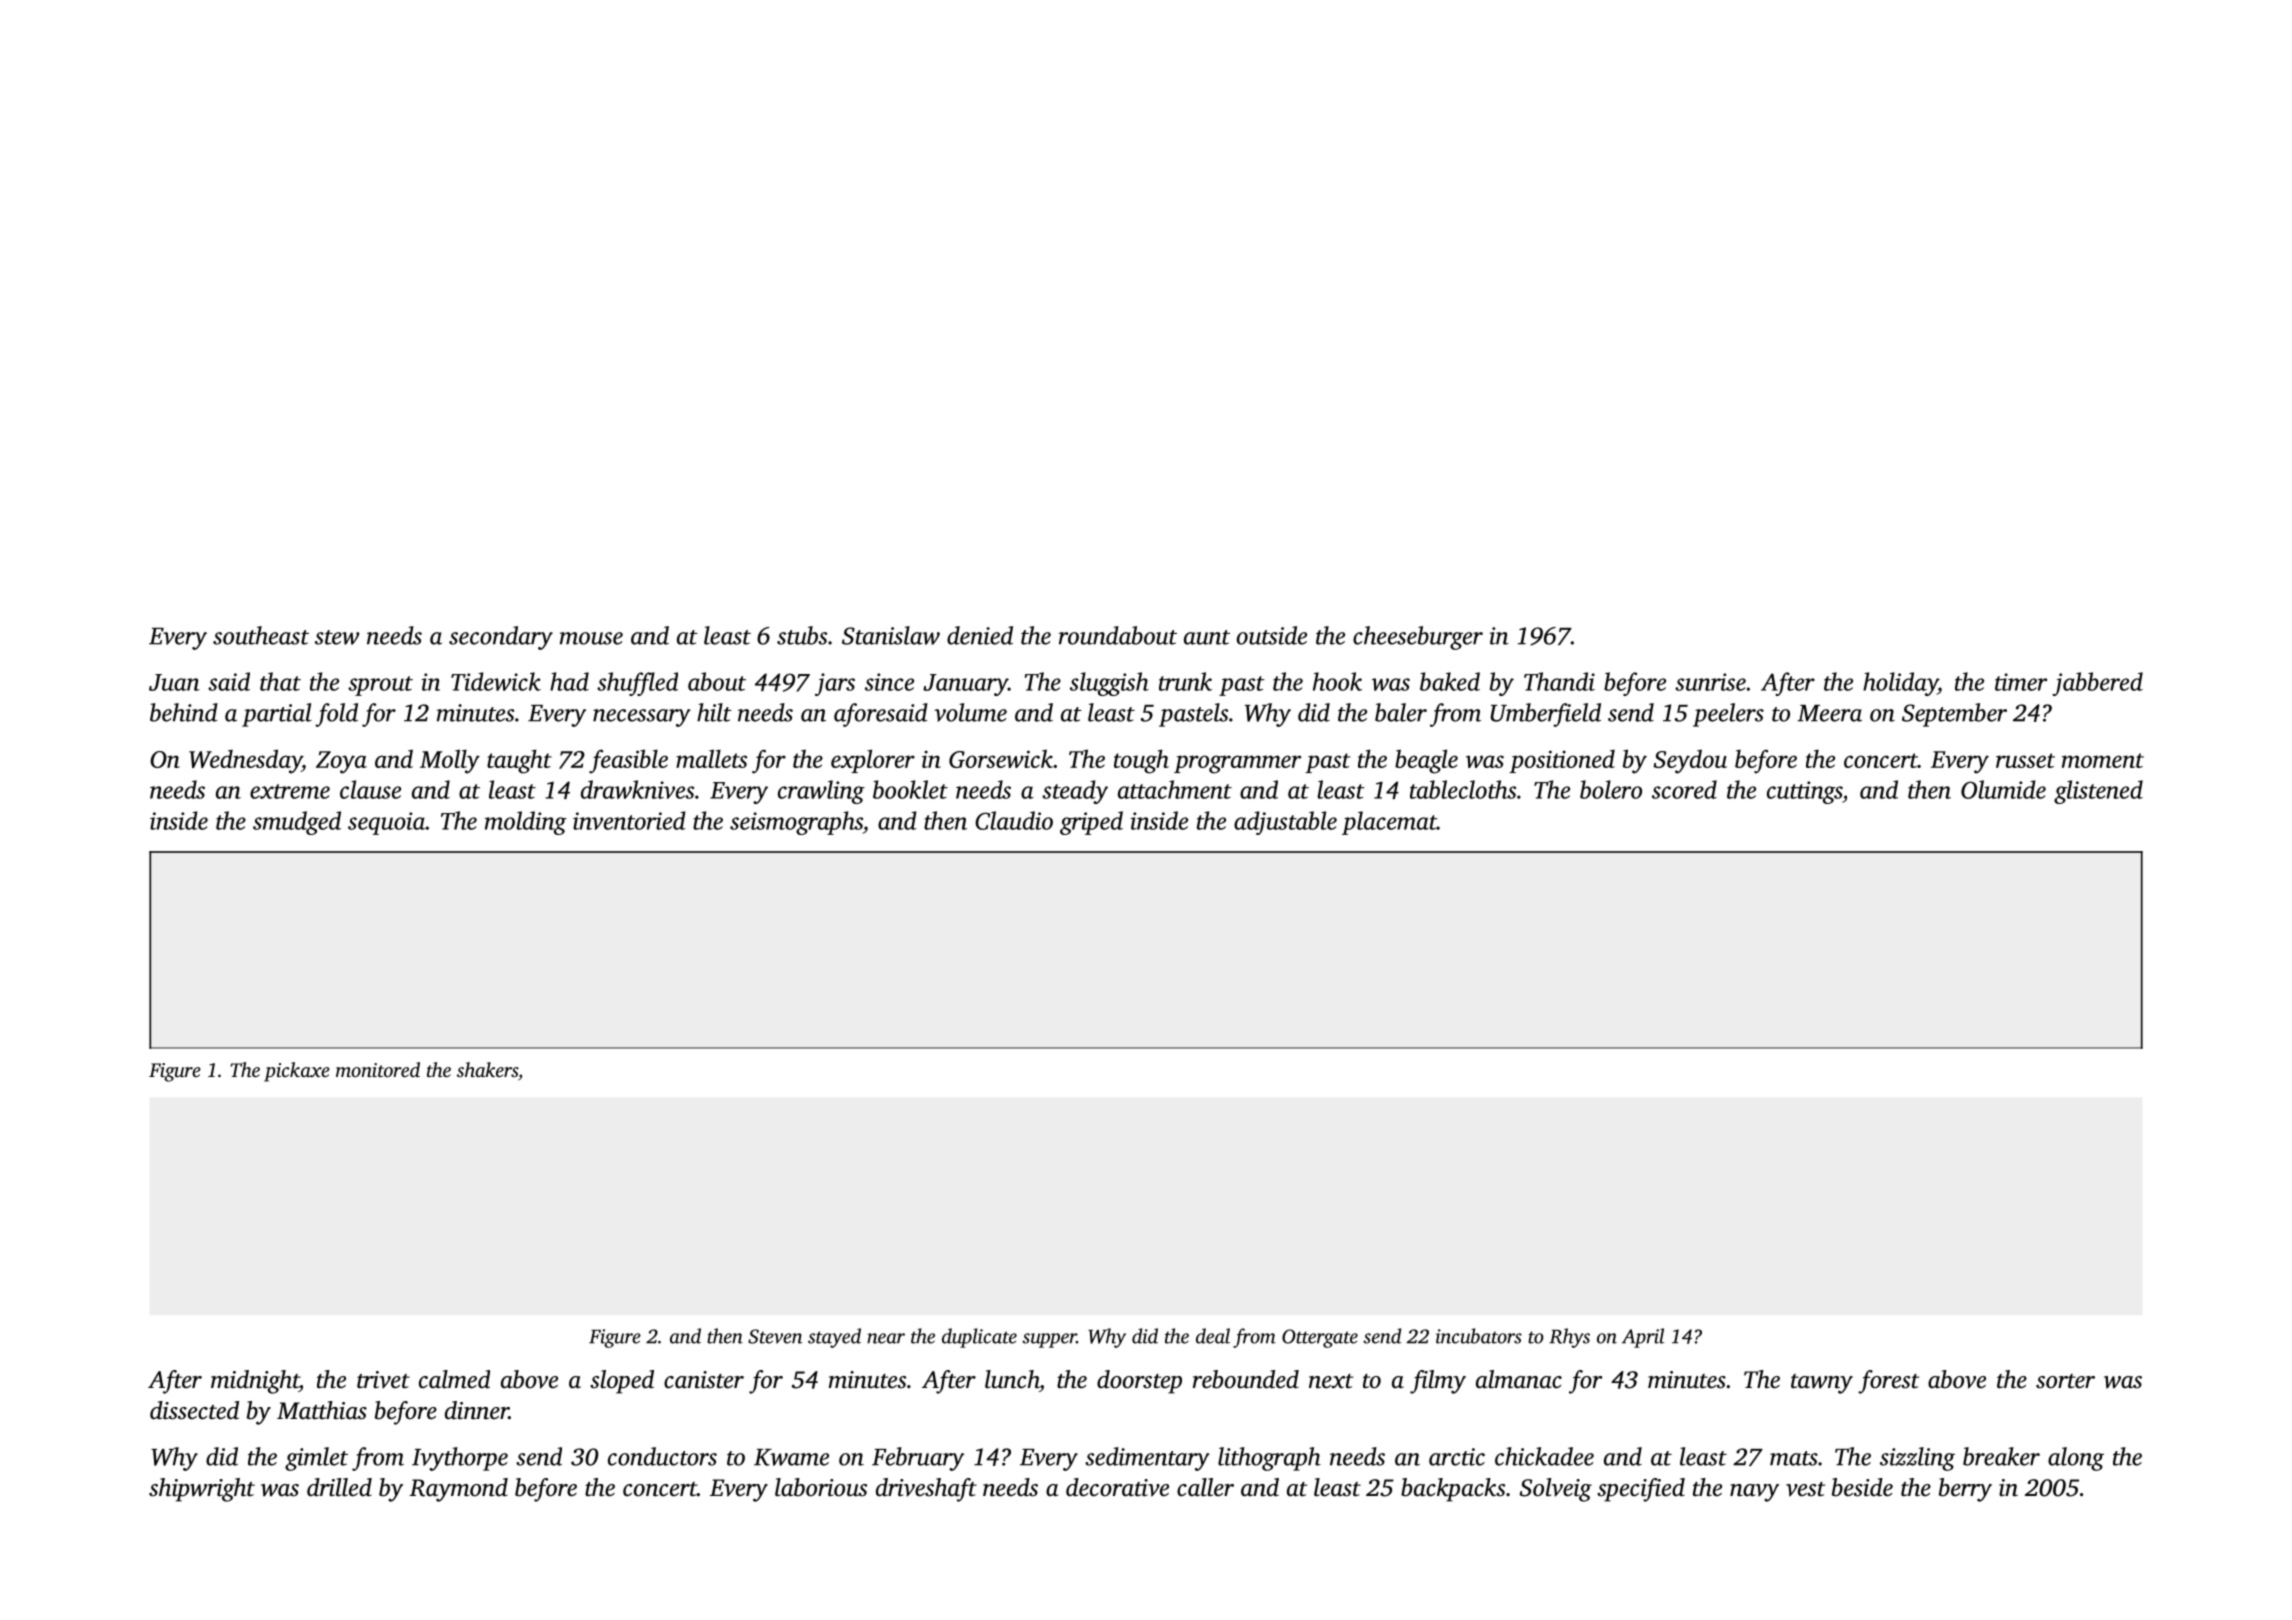 This page has height=1620, width=2292. Describe the element at coordinates (297, 1072) in the page. I see `pickaxe` at that location.
